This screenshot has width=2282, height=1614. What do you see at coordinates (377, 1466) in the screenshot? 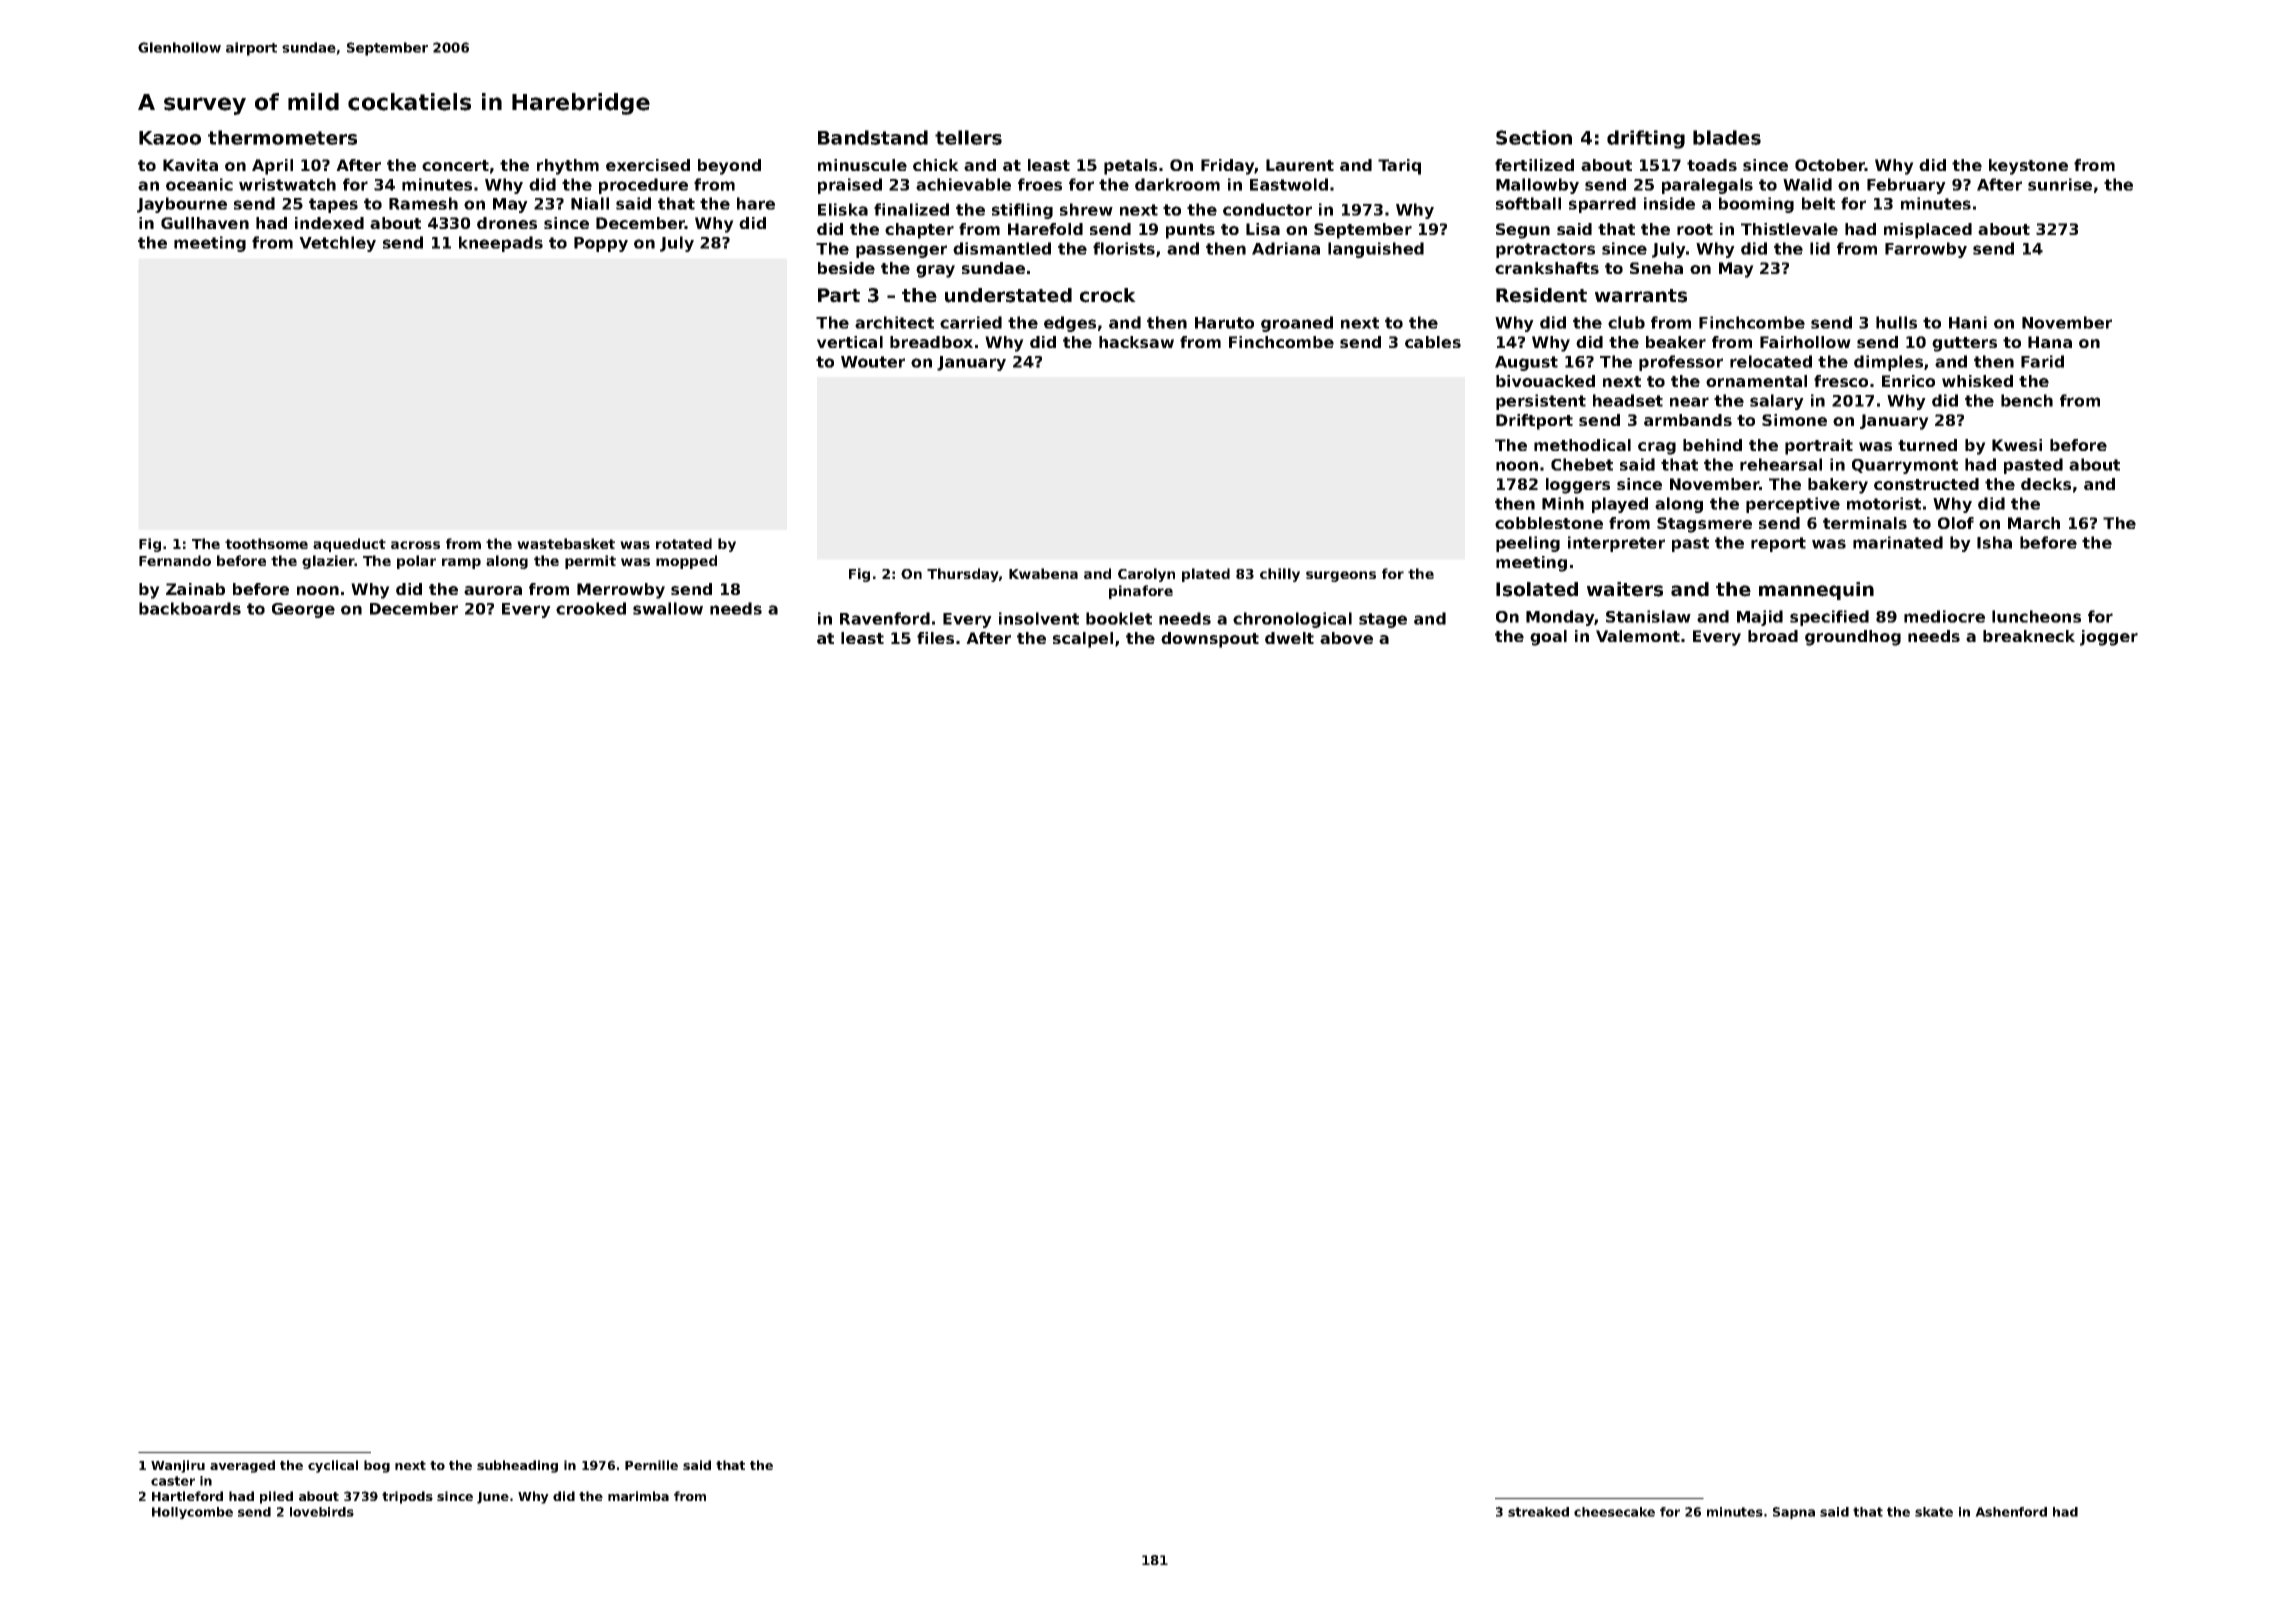
I see `bog` at bounding box center [377, 1466].
